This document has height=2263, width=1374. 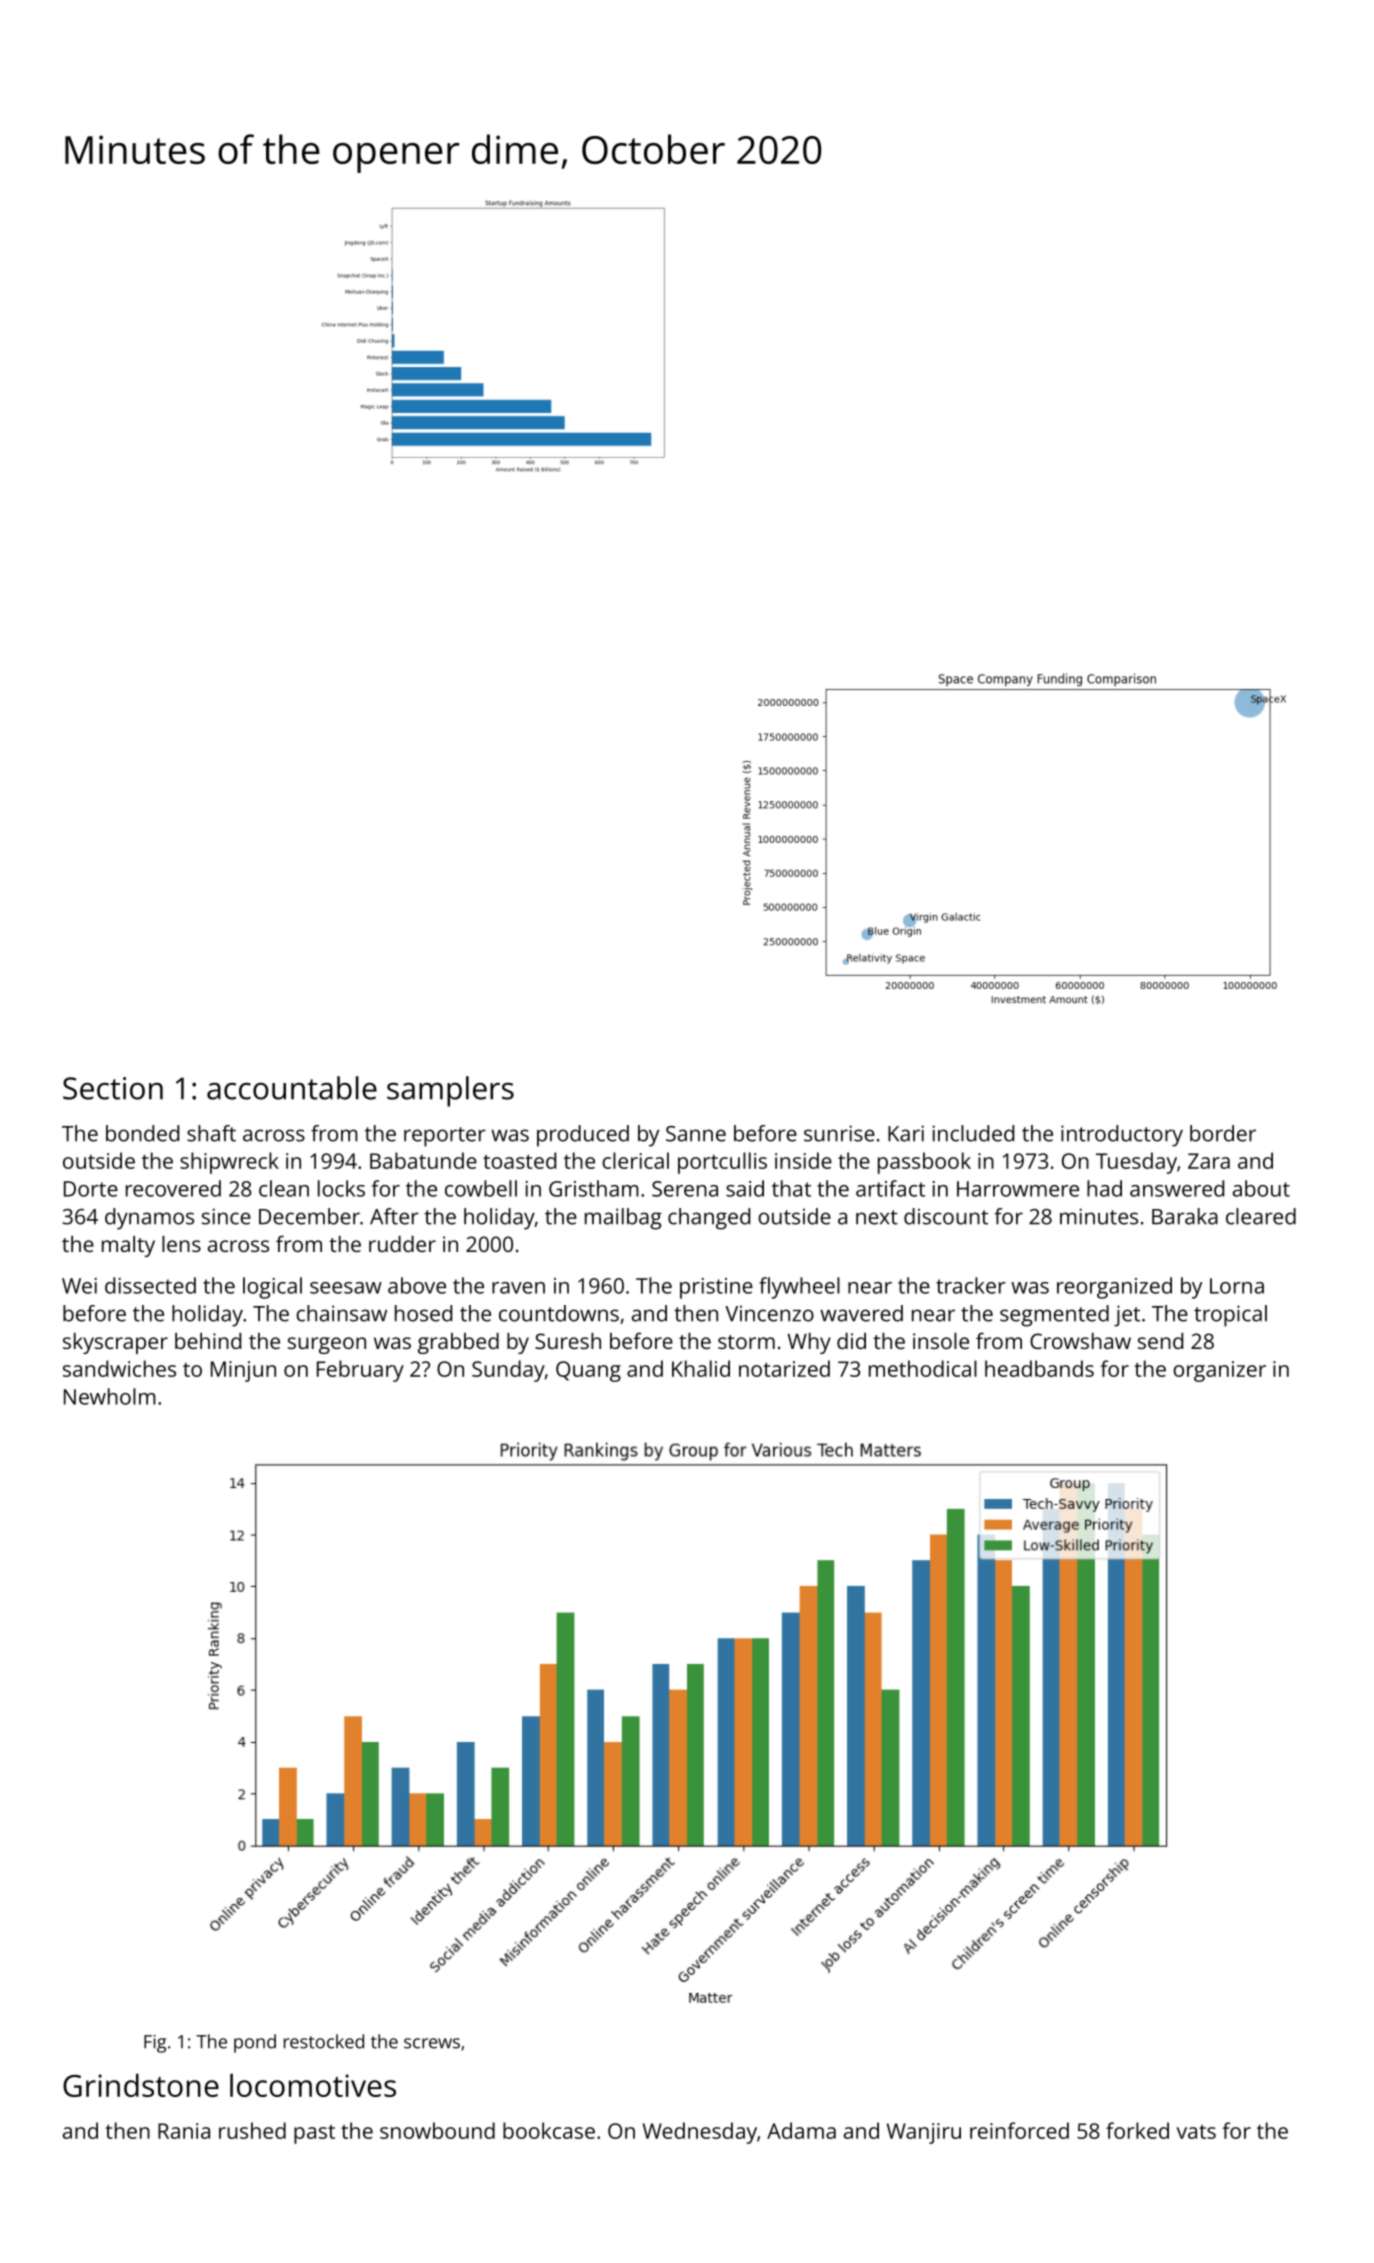 I want to click on samplers, so click(x=450, y=1091).
